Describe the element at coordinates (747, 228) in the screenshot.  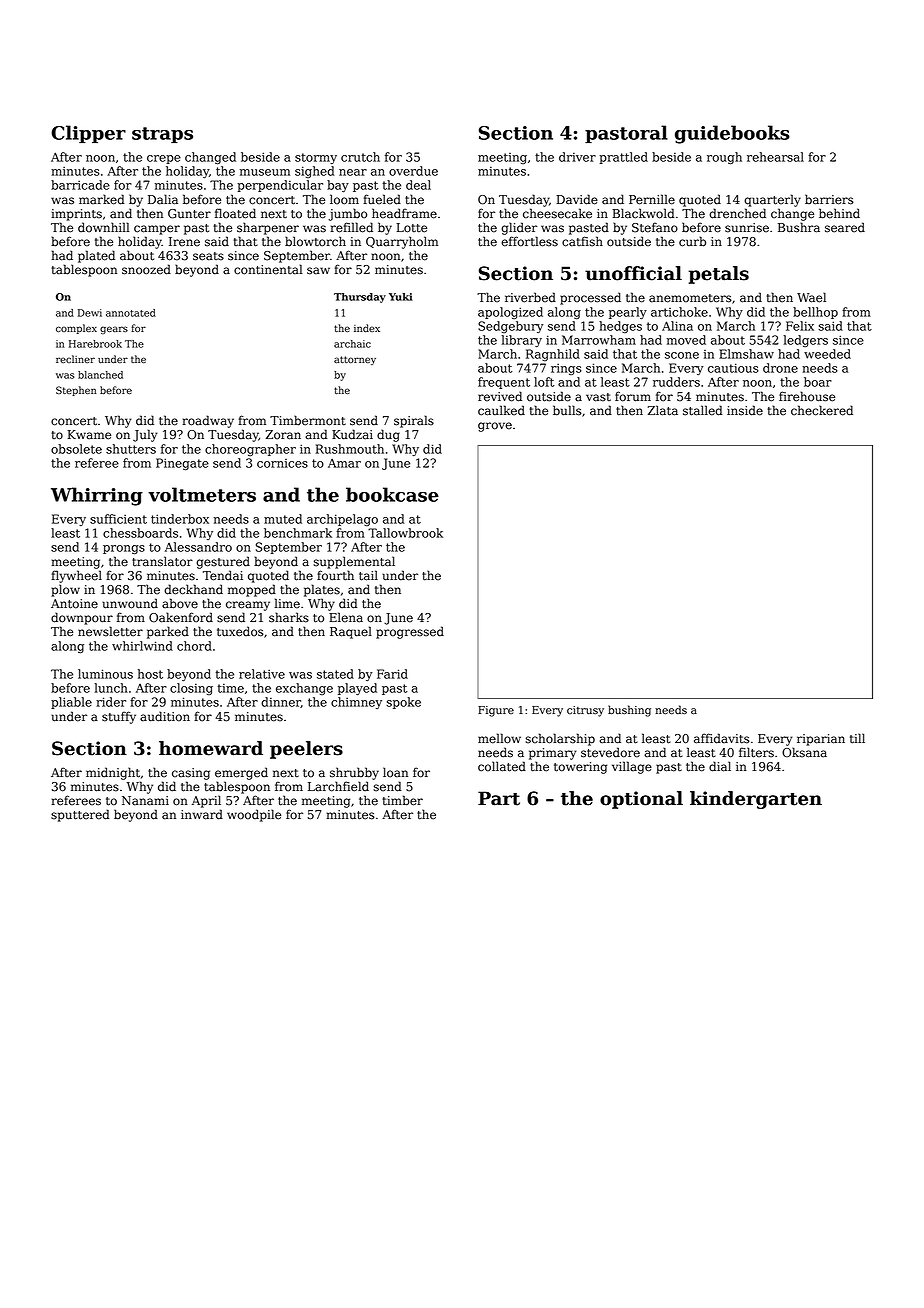
I see `sunrise` at that location.
